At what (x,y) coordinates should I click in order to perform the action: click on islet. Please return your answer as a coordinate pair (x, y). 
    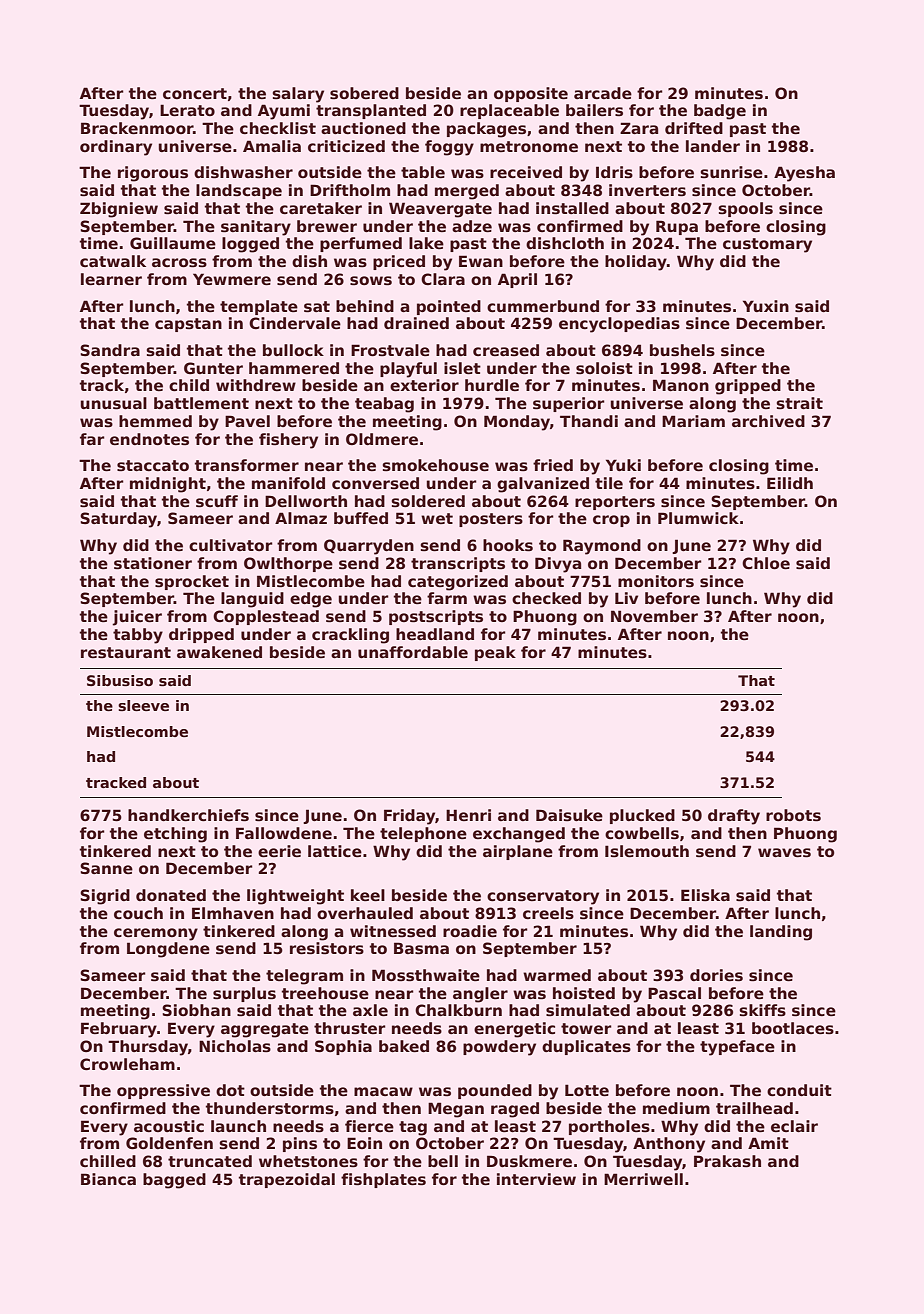
    Looking at the image, I should click on (462, 368).
